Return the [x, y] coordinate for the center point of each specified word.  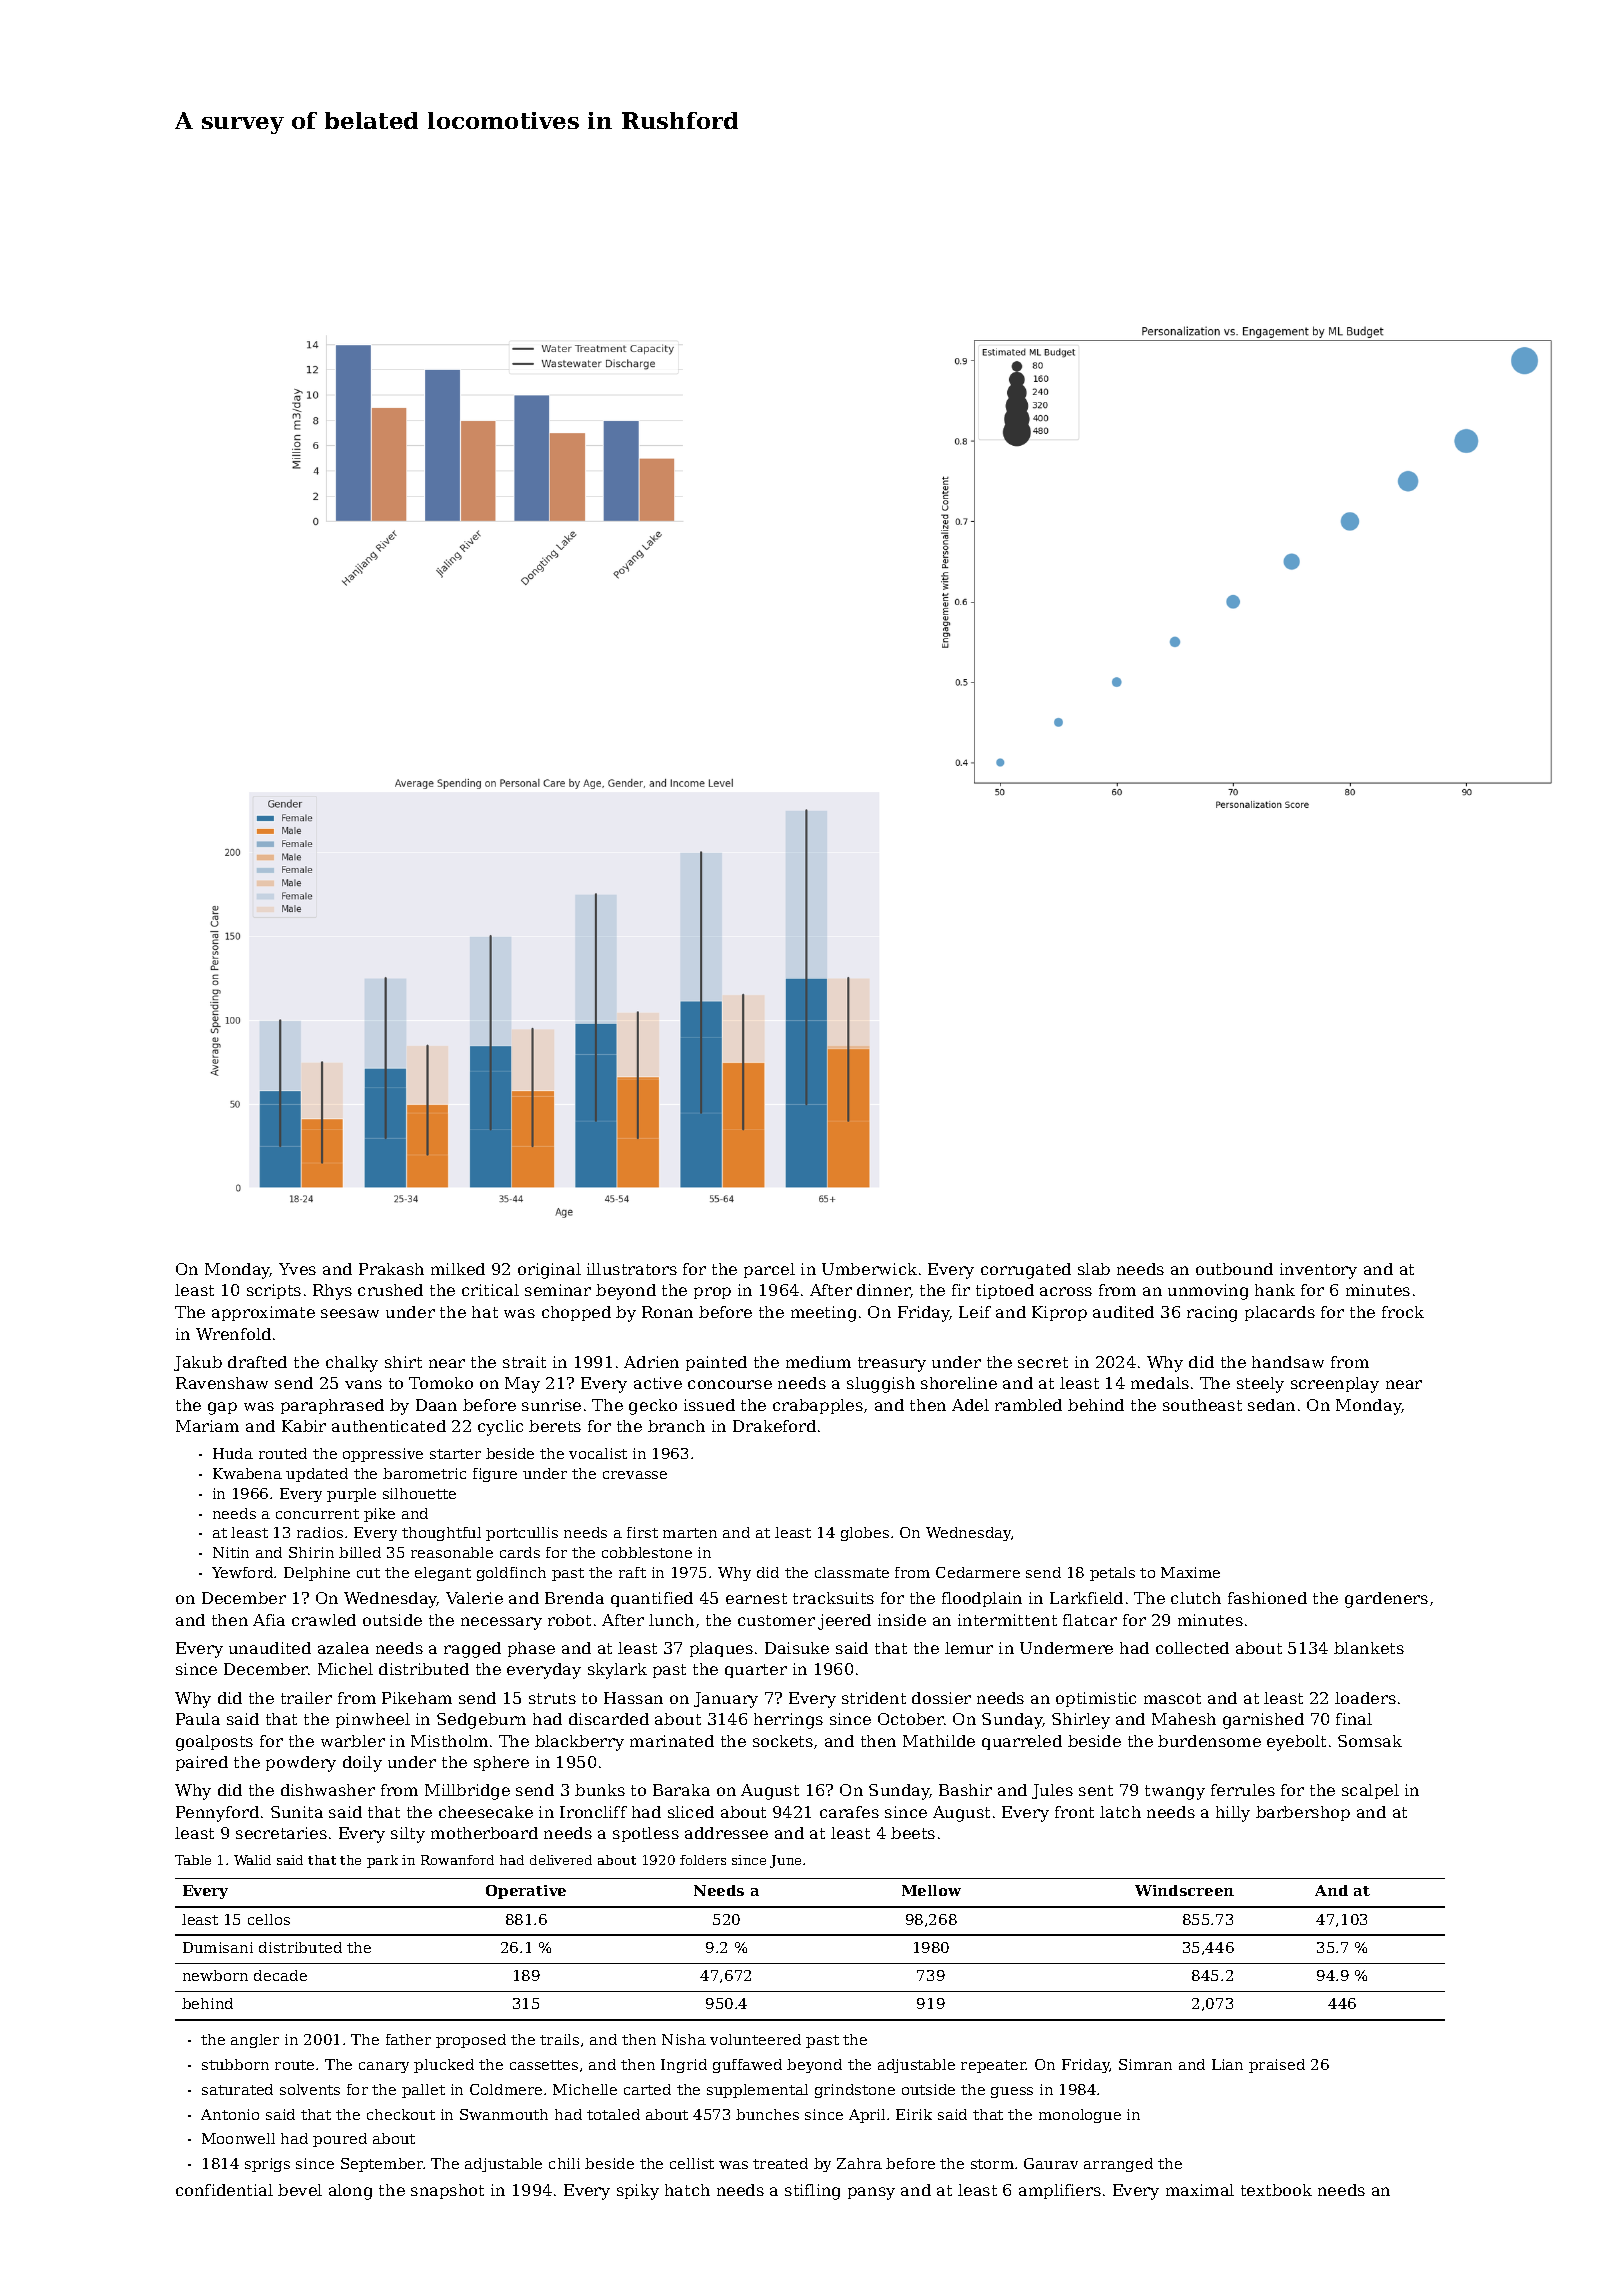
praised [1277, 2066]
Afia [269, 1620]
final [1354, 1719]
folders [703, 1860]
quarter [756, 1671]
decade [280, 1975]
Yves [297, 1269]
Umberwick [869, 1269]
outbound [1234, 1269]
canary [384, 2067]
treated [780, 2163]
